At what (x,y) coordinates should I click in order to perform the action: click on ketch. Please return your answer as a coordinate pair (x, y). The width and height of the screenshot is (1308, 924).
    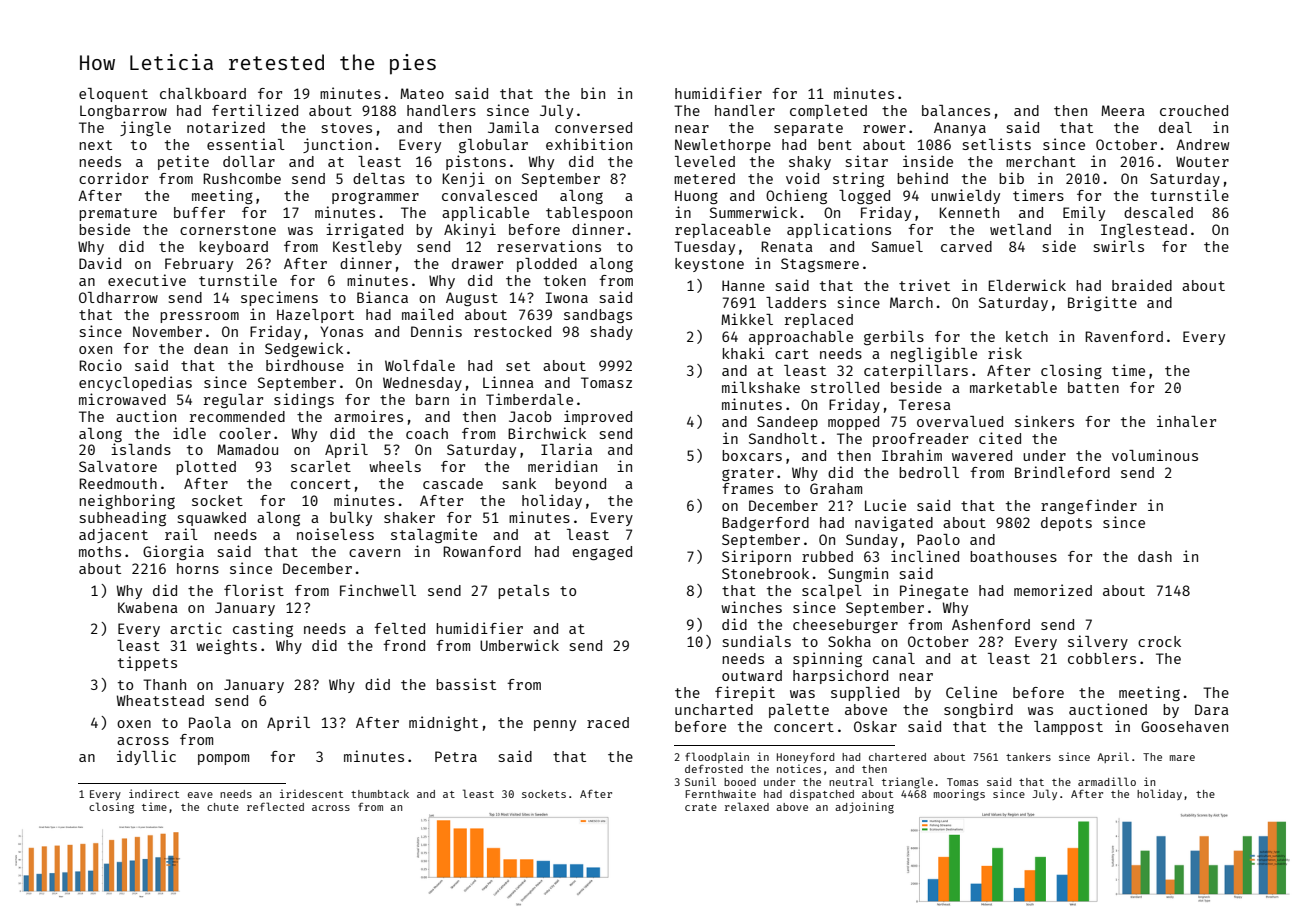
    Looking at the image, I should click on (1027, 336).
